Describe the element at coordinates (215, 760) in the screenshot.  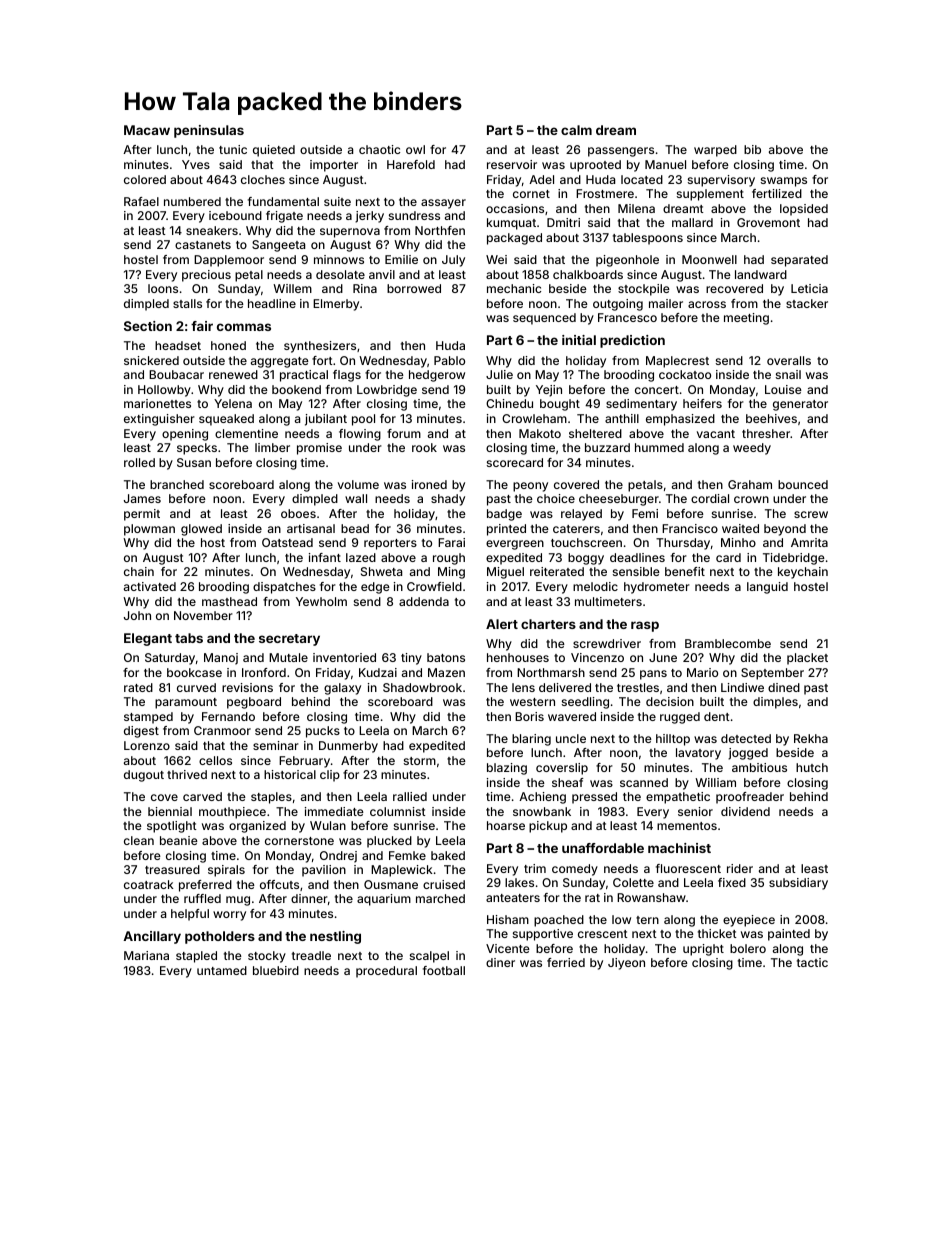
I see `cellos` at that location.
